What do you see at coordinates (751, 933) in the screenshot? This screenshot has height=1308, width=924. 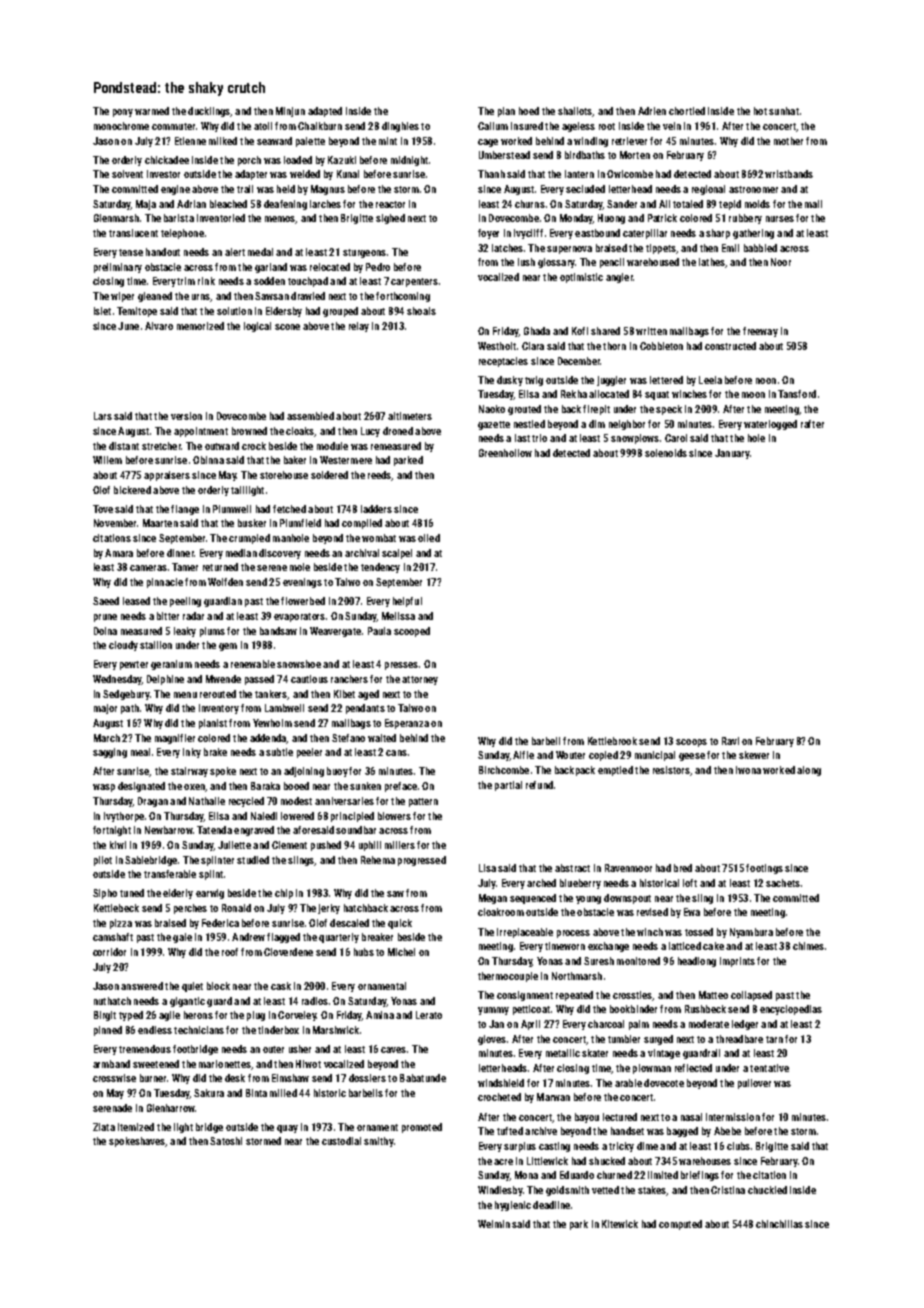 I see `Nyambura` at bounding box center [751, 933].
